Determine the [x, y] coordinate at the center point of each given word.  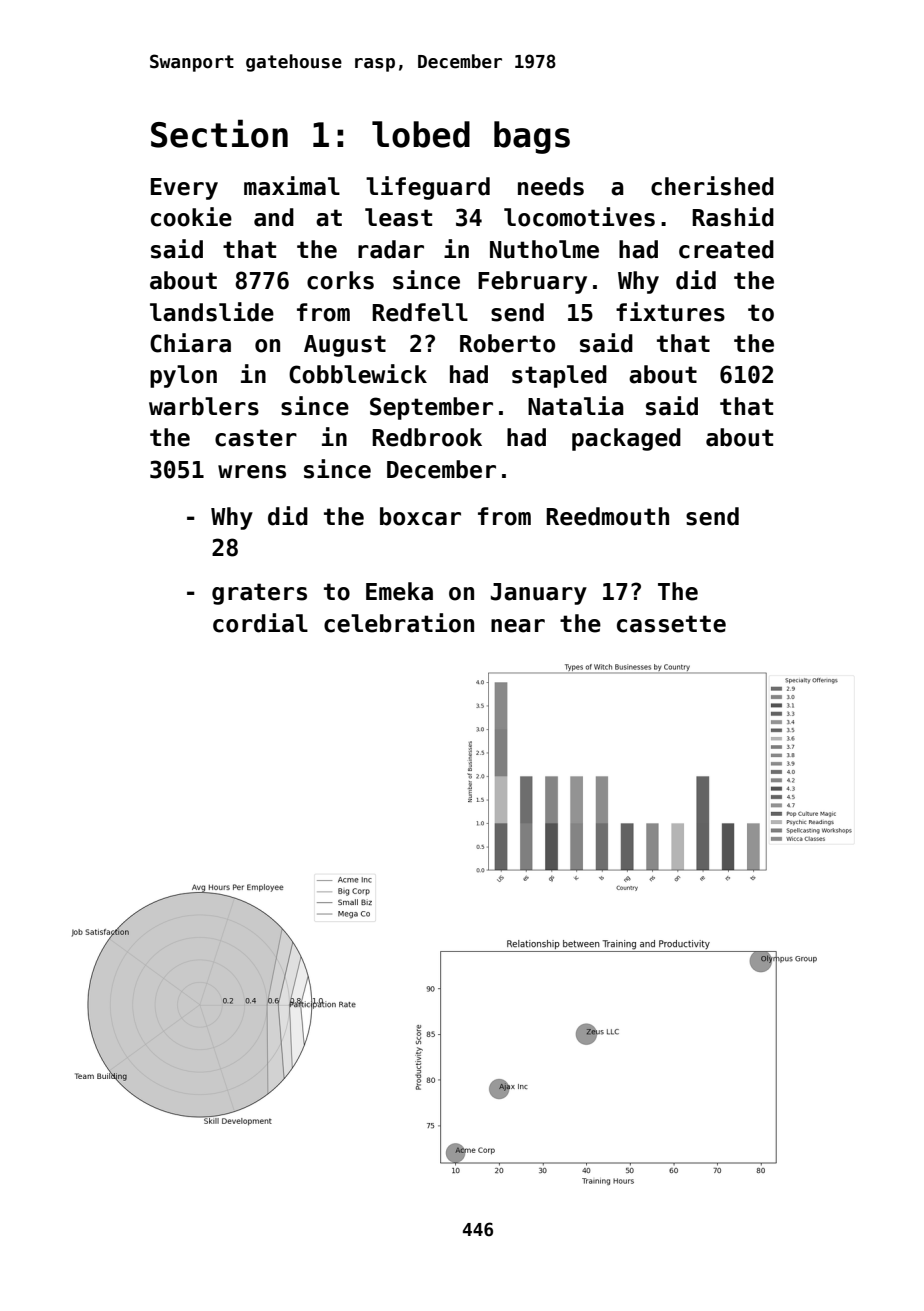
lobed [421, 134]
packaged [626, 439]
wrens [252, 472]
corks [340, 280]
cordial [260, 623]
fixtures [670, 312]
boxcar [420, 516]
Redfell [420, 312]
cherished [712, 186]
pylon [183, 376]
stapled [559, 376]
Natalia [576, 406]
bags [532, 137]
